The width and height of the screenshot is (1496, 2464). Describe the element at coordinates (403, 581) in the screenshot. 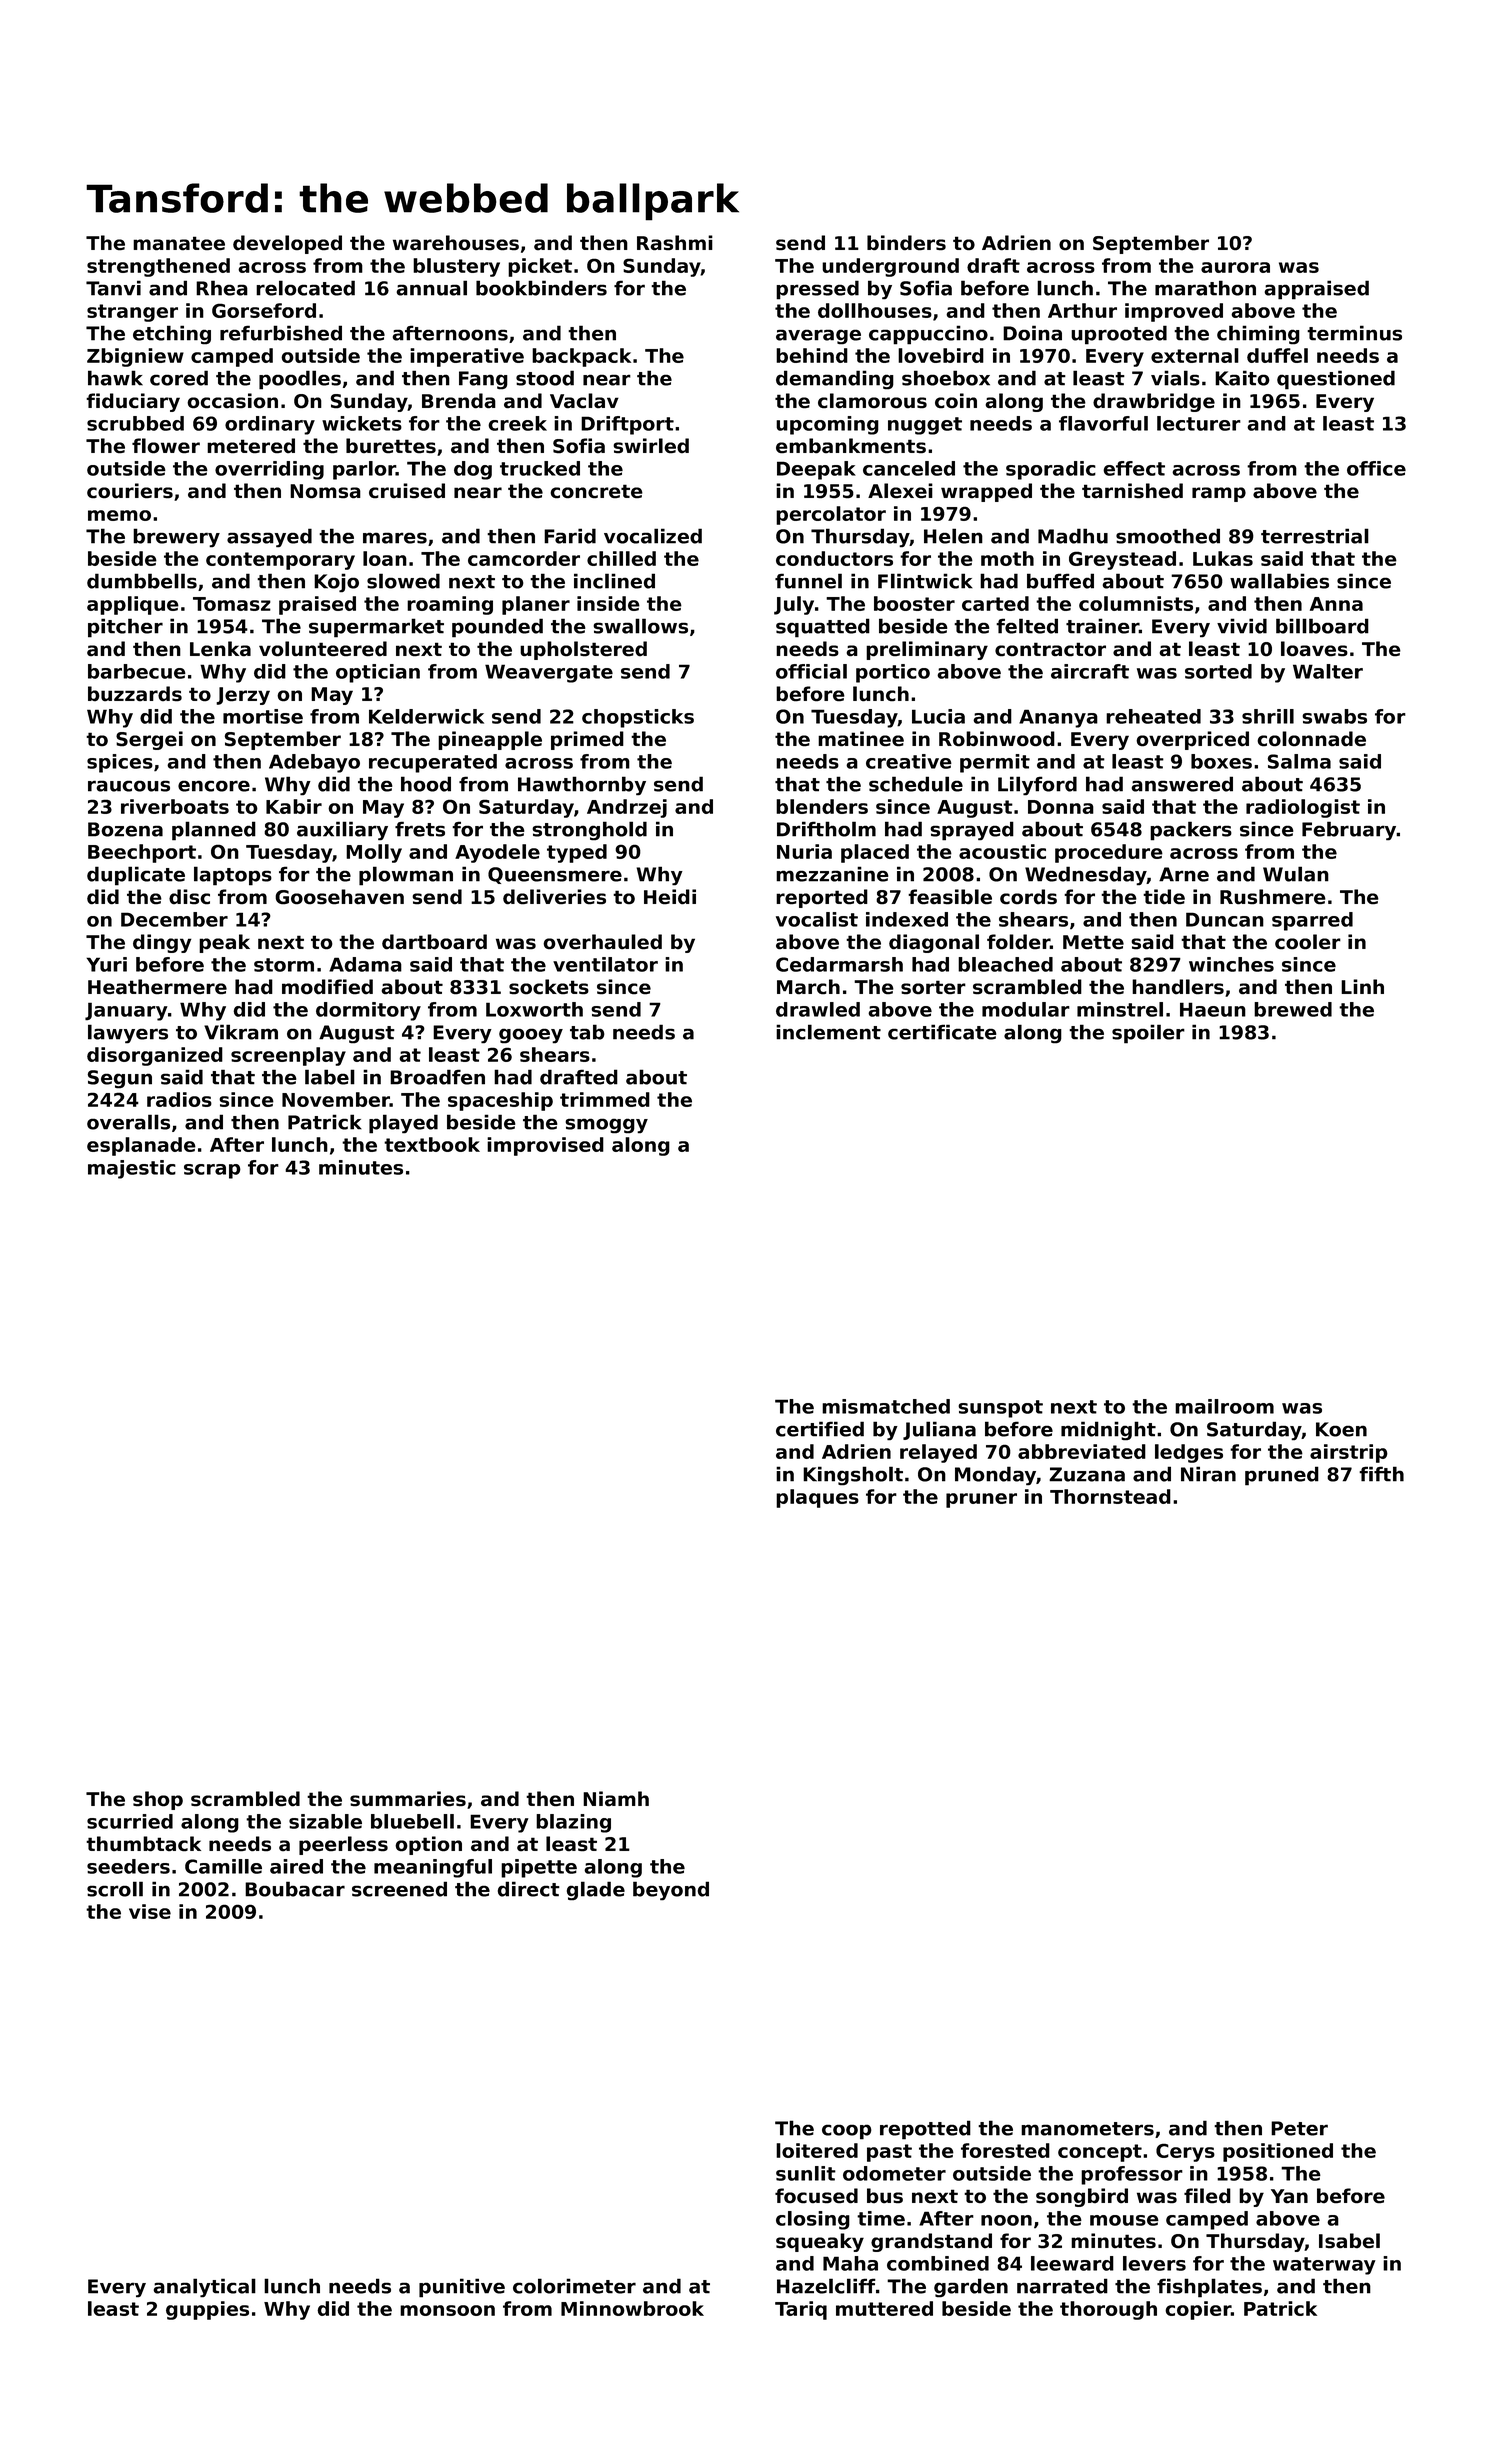

I see `slowed` at that location.
